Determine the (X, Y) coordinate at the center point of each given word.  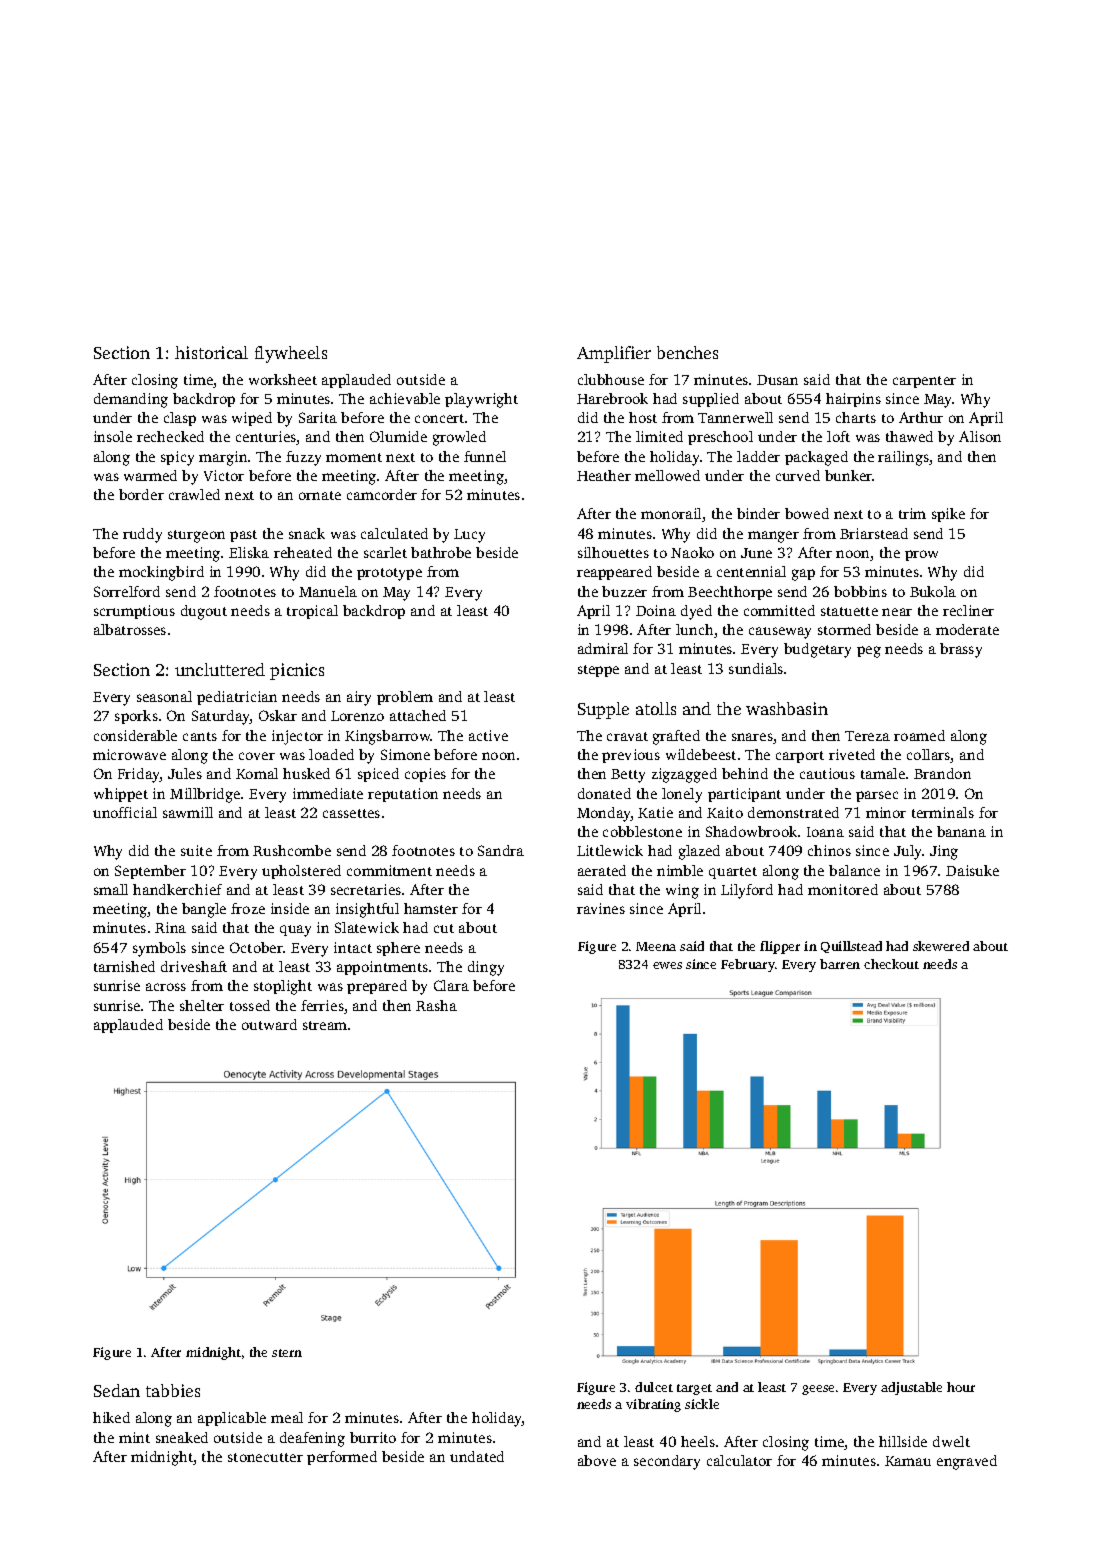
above (597, 1460)
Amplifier (614, 354)
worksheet (283, 379)
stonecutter (265, 1457)
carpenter (924, 382)
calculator (739, 1460)
